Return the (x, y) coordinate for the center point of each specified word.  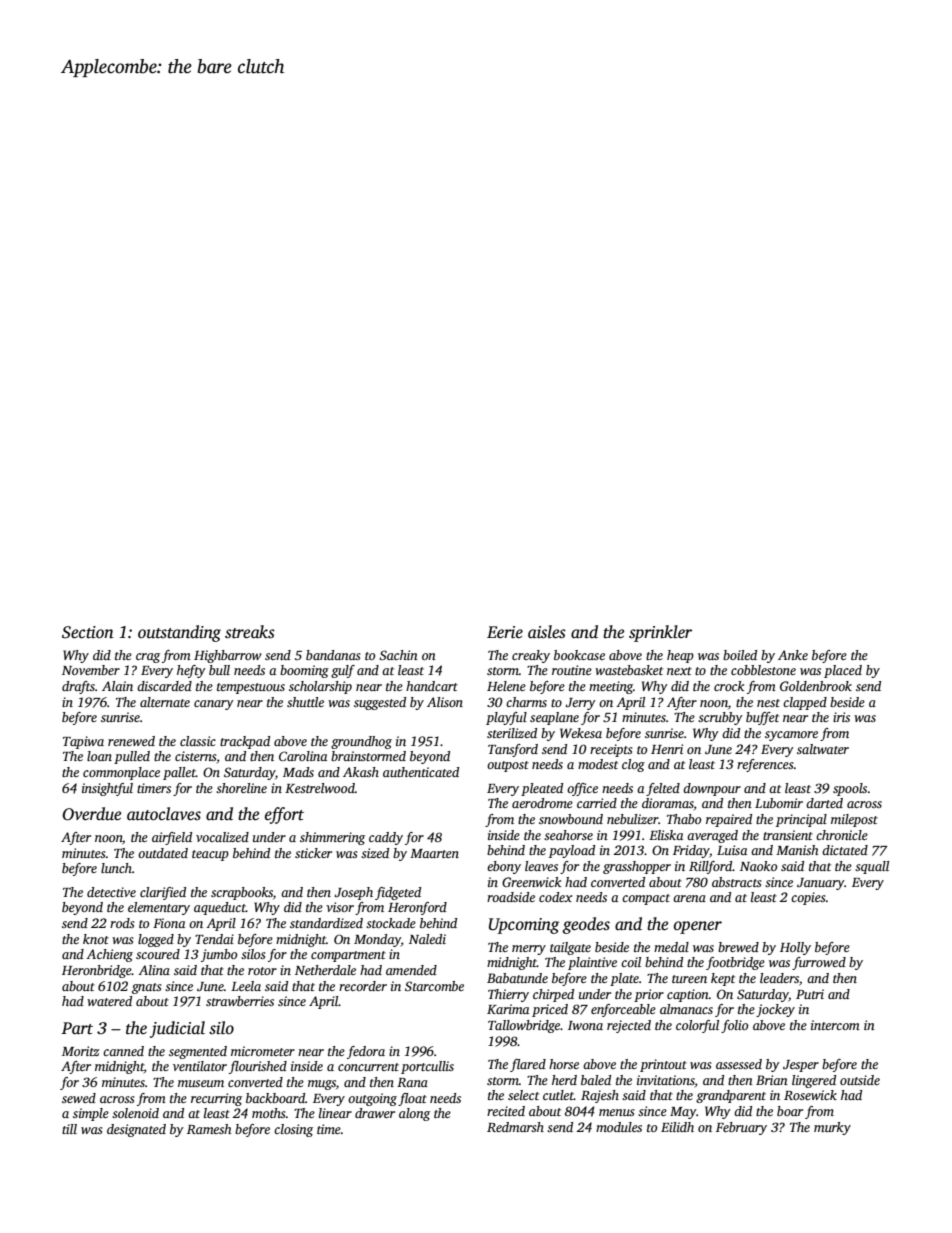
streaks (250, 632)
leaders (779, 978)
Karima (508, 1009)
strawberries (240, 1001)
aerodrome (542, 803)
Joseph (353, 893)
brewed (738, 947)
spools (850, 789)
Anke (793, 655)
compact (646, 899)
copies (808, 898)
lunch (116, 868)
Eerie (505, 632)
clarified (163, 893)
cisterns (196, 757)
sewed (79, 1098)
